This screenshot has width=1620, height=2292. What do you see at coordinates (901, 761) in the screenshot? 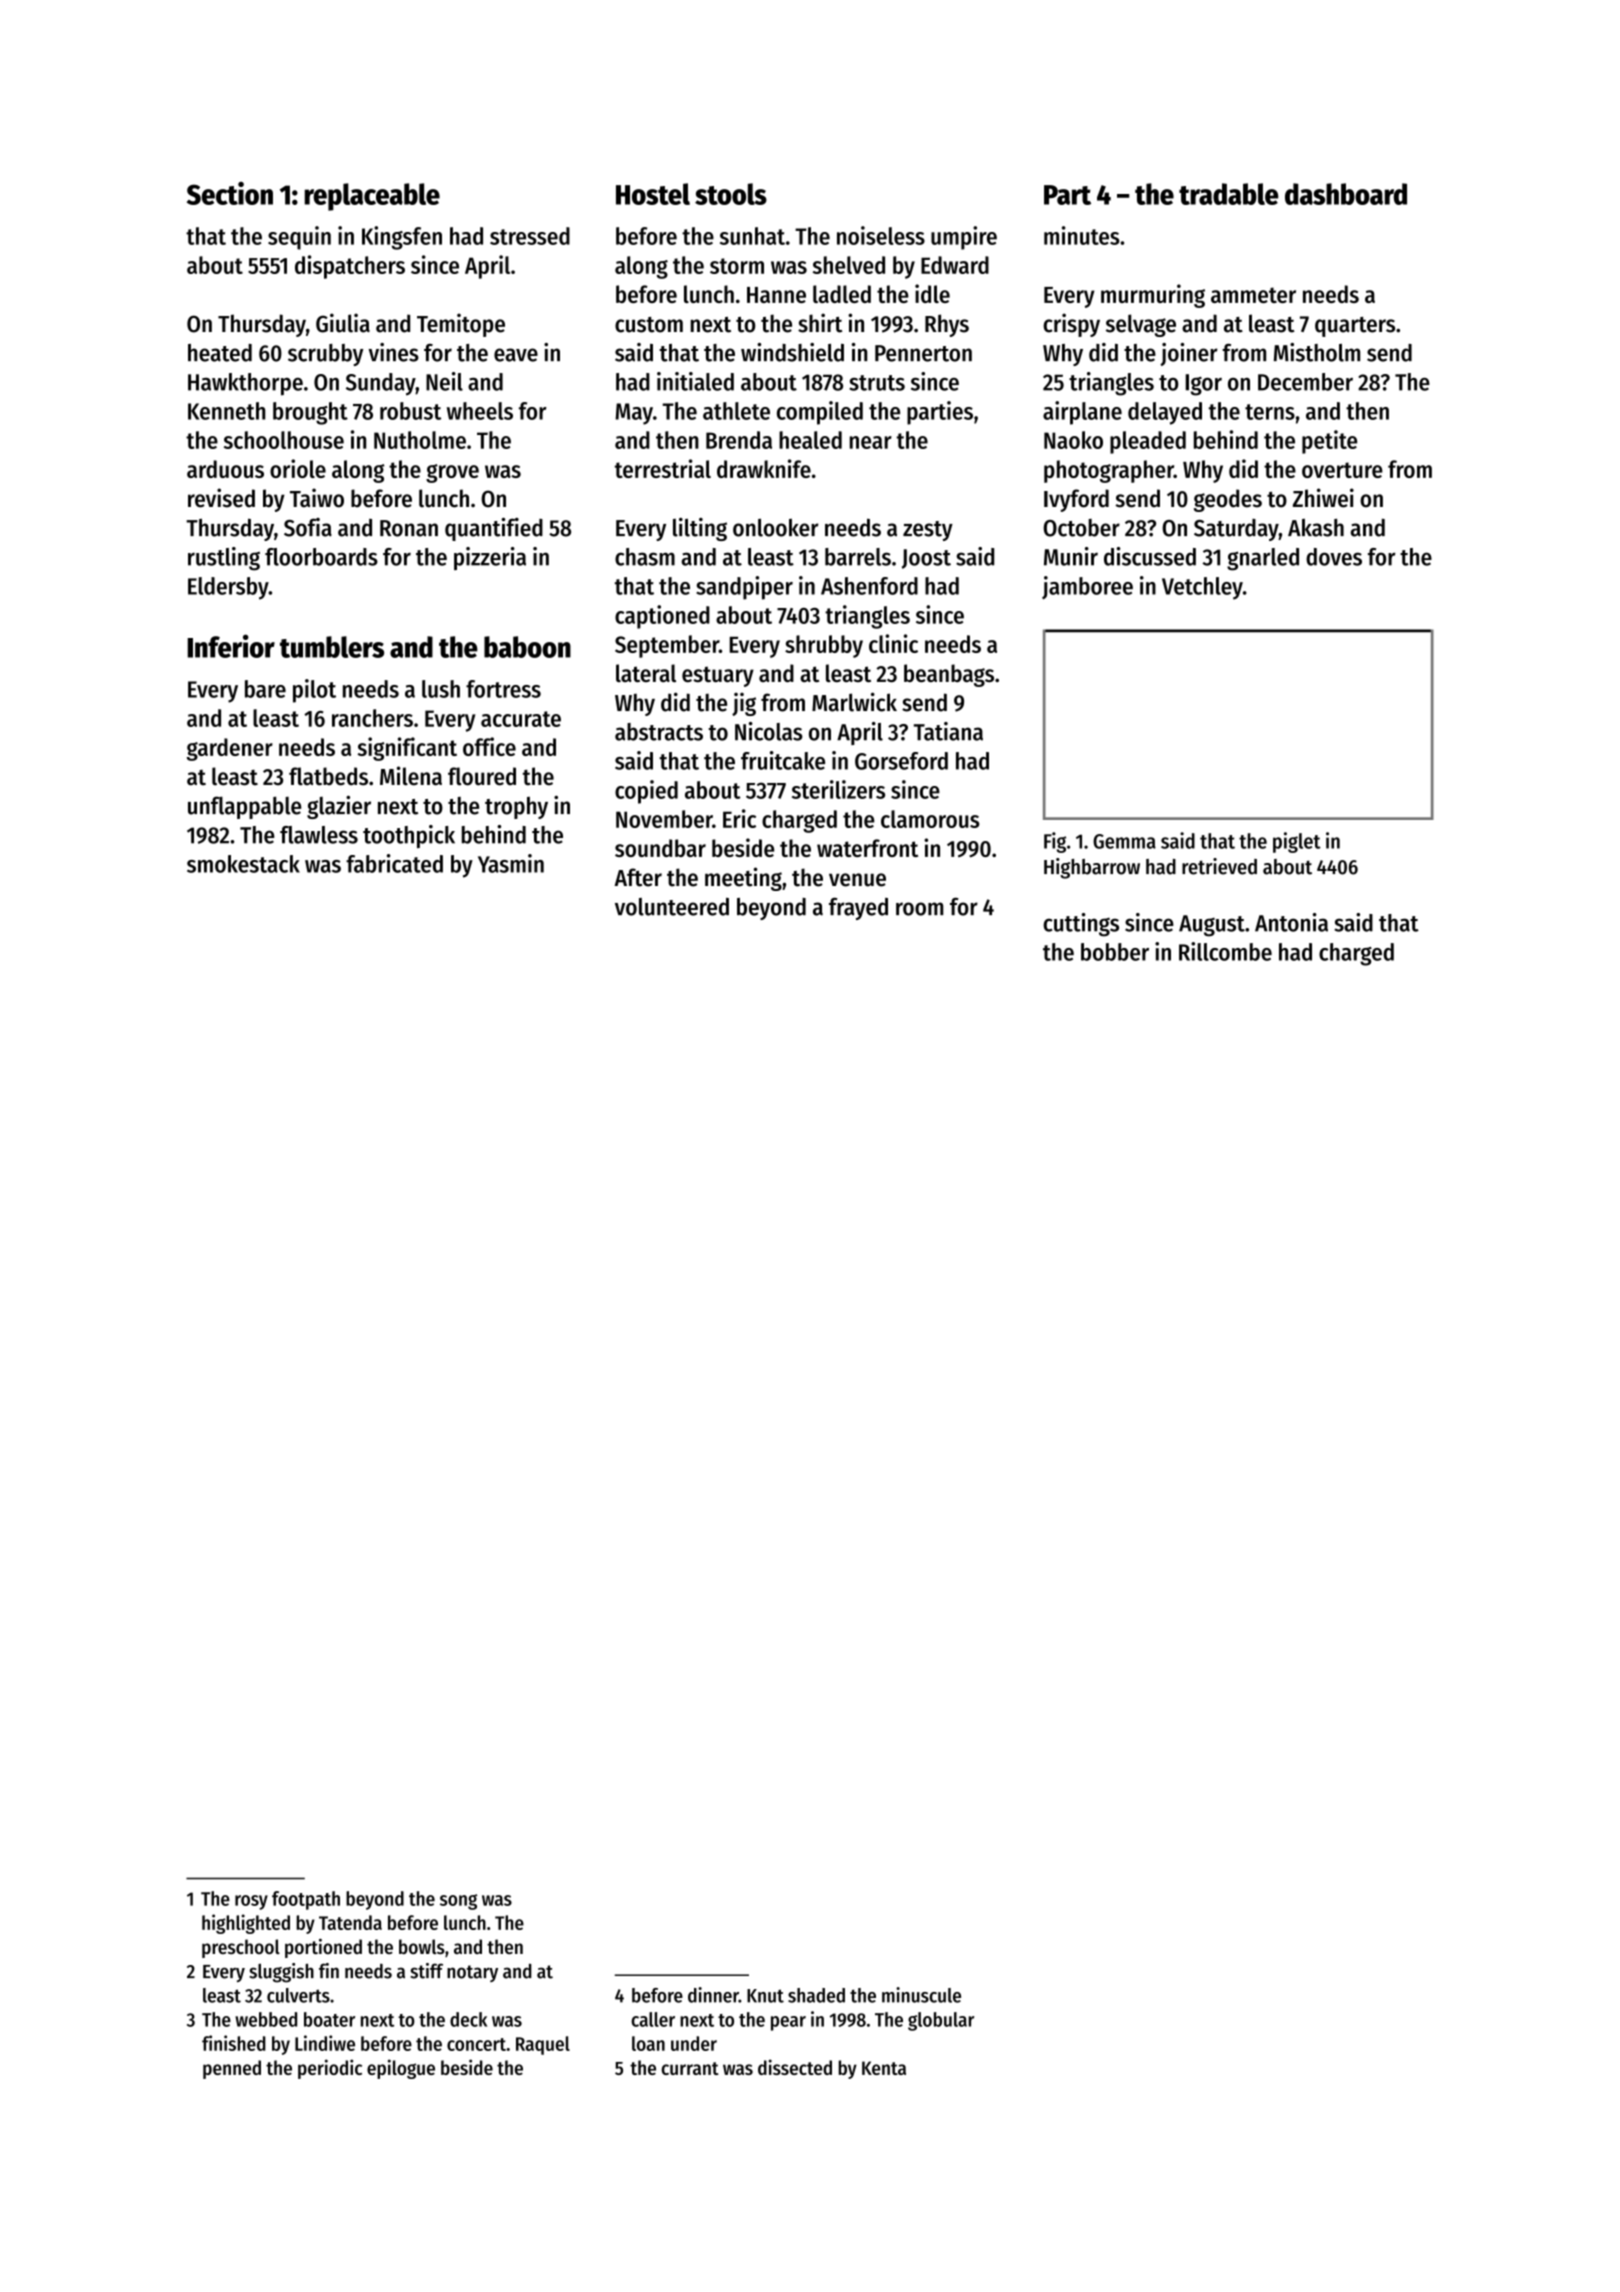
I see `Gorseford` at bounding box center [901, 761].
